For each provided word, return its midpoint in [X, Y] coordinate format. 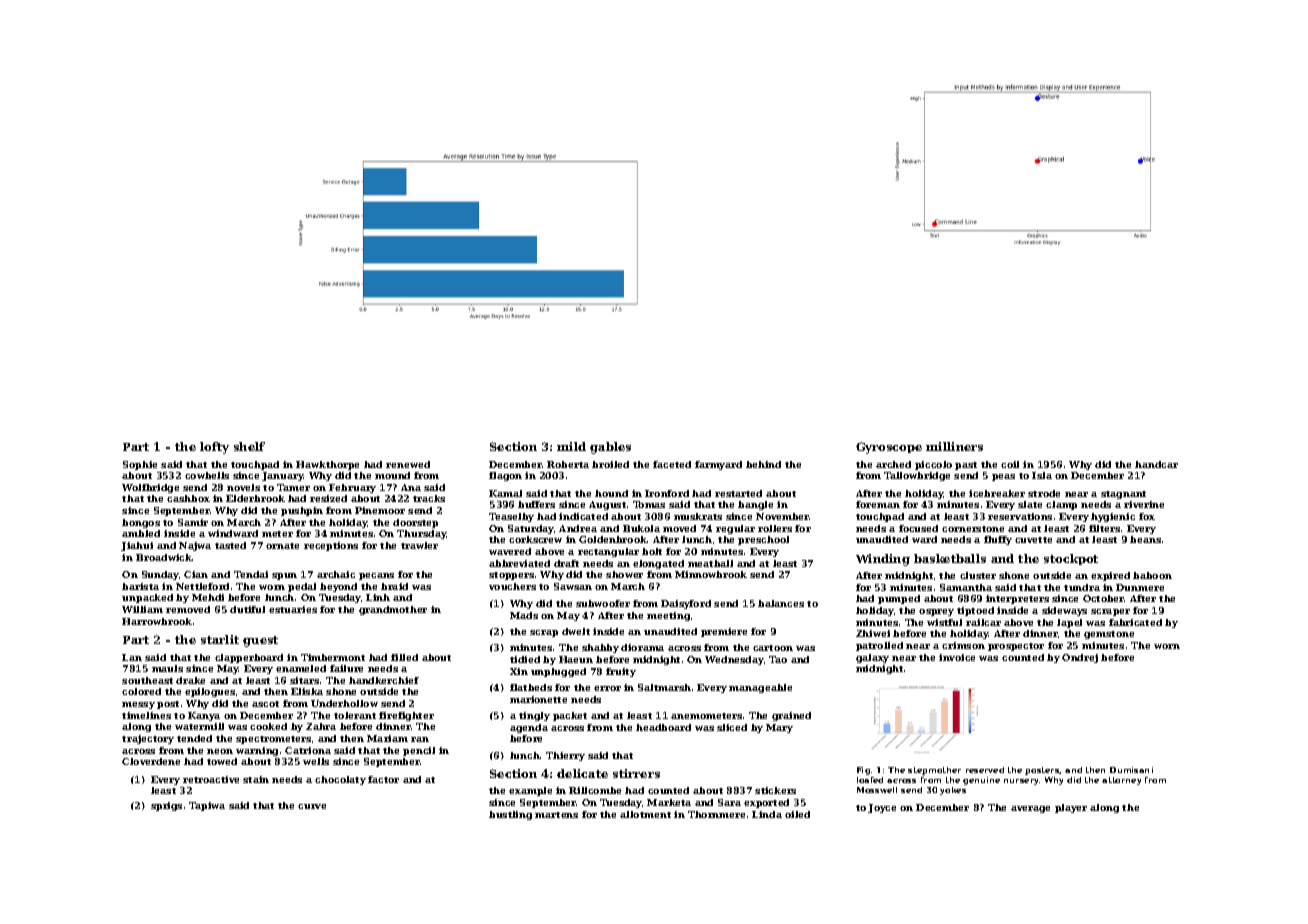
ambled [141, 533]
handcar [1156, 464]
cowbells [207, 475]
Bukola [641, 528]
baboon [1152, 575]
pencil [419, 751]
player [1071, 808]
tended [194, 738]
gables [610, 448]
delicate [582, 773]
